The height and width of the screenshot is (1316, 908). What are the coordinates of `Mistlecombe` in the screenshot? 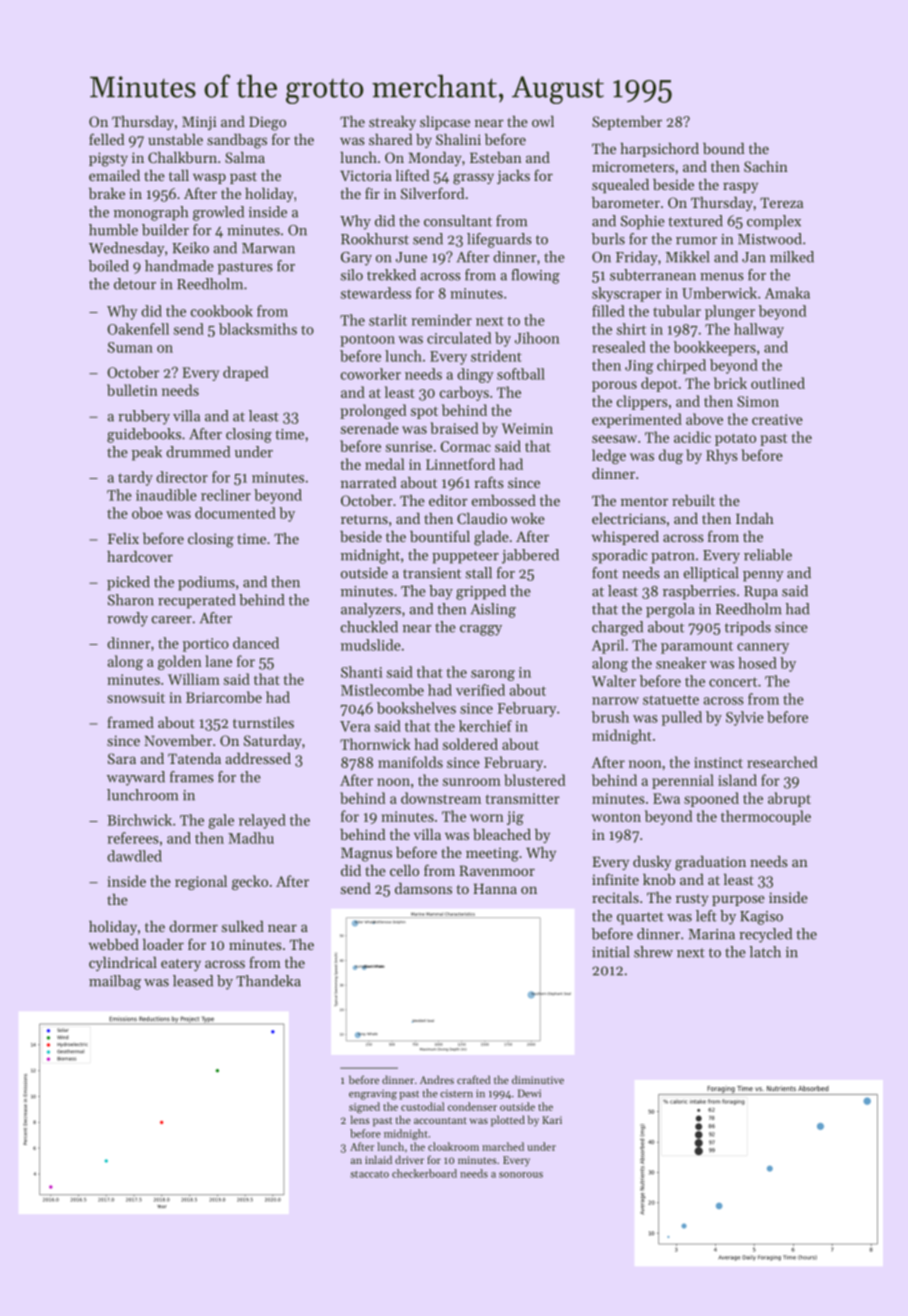 It's located at (382, 690).
